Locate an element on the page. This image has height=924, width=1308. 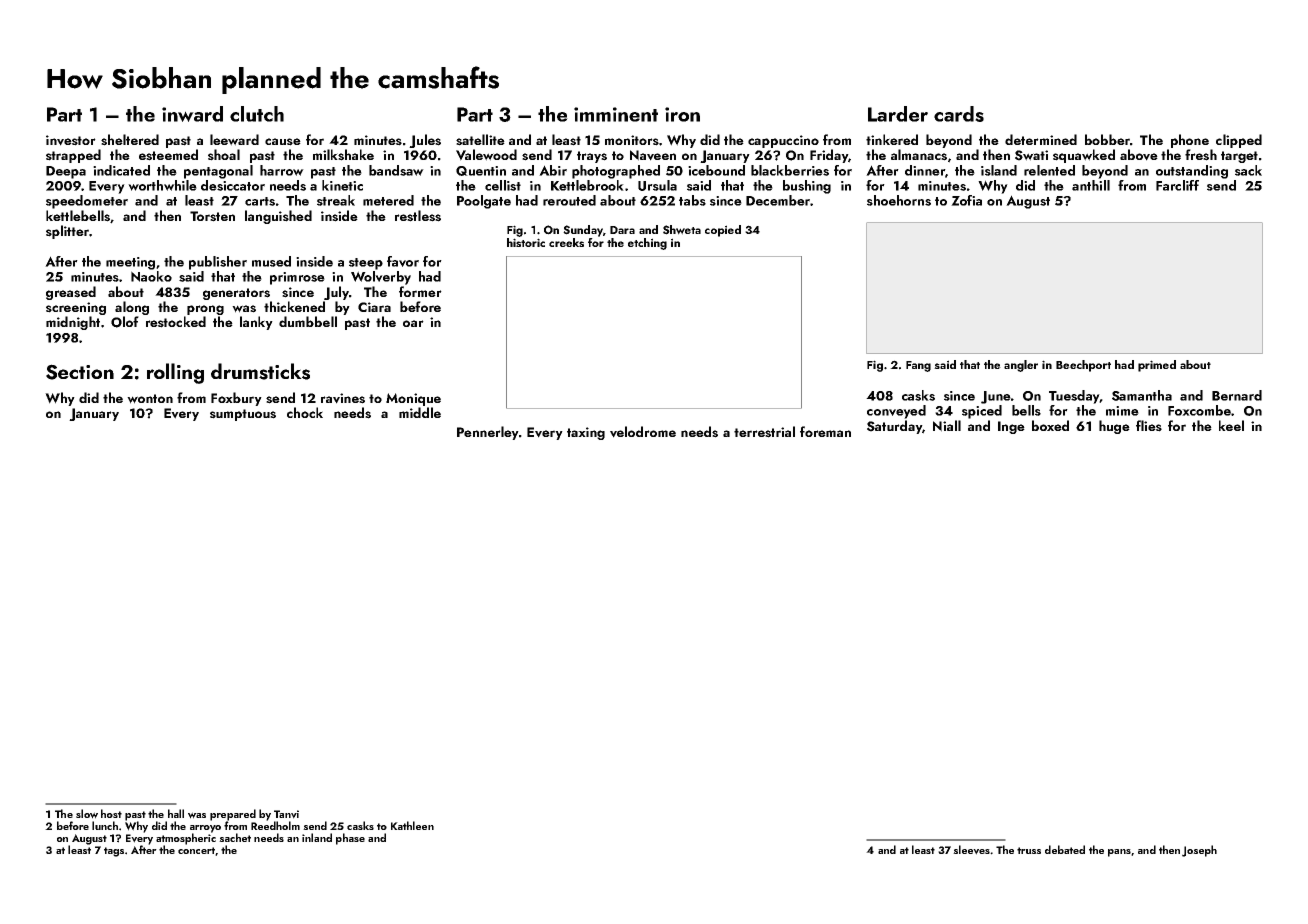
clipped is located at coordinates (1239, 141).
